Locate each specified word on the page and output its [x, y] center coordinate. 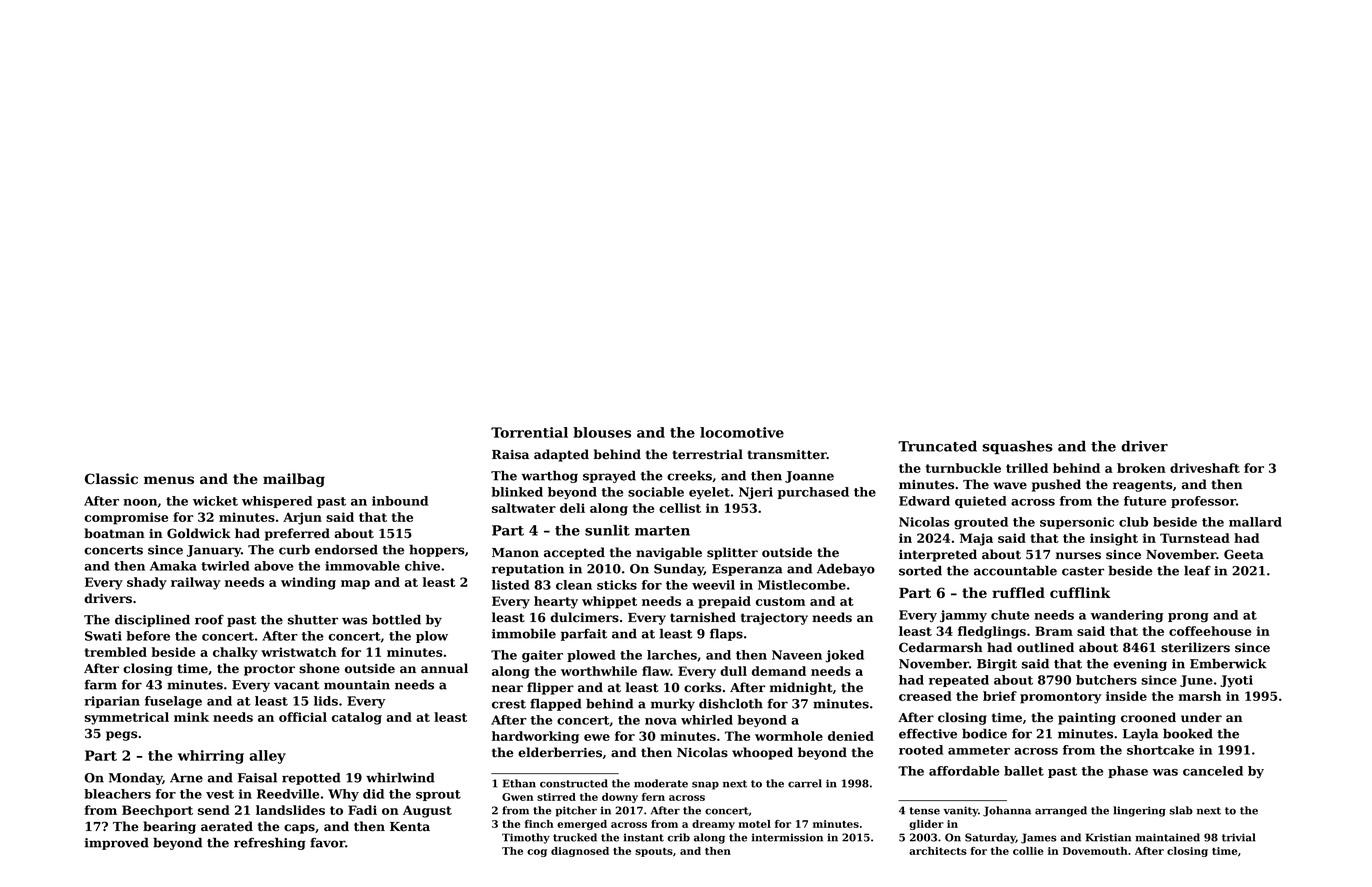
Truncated [937, 446]
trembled [115, 652]
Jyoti [1236, 681]
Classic [111, 478]
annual [444, 668]
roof [209, 619]
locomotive [742, 432]
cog [537, 853]
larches [672, 655]
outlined [1045, 647]
